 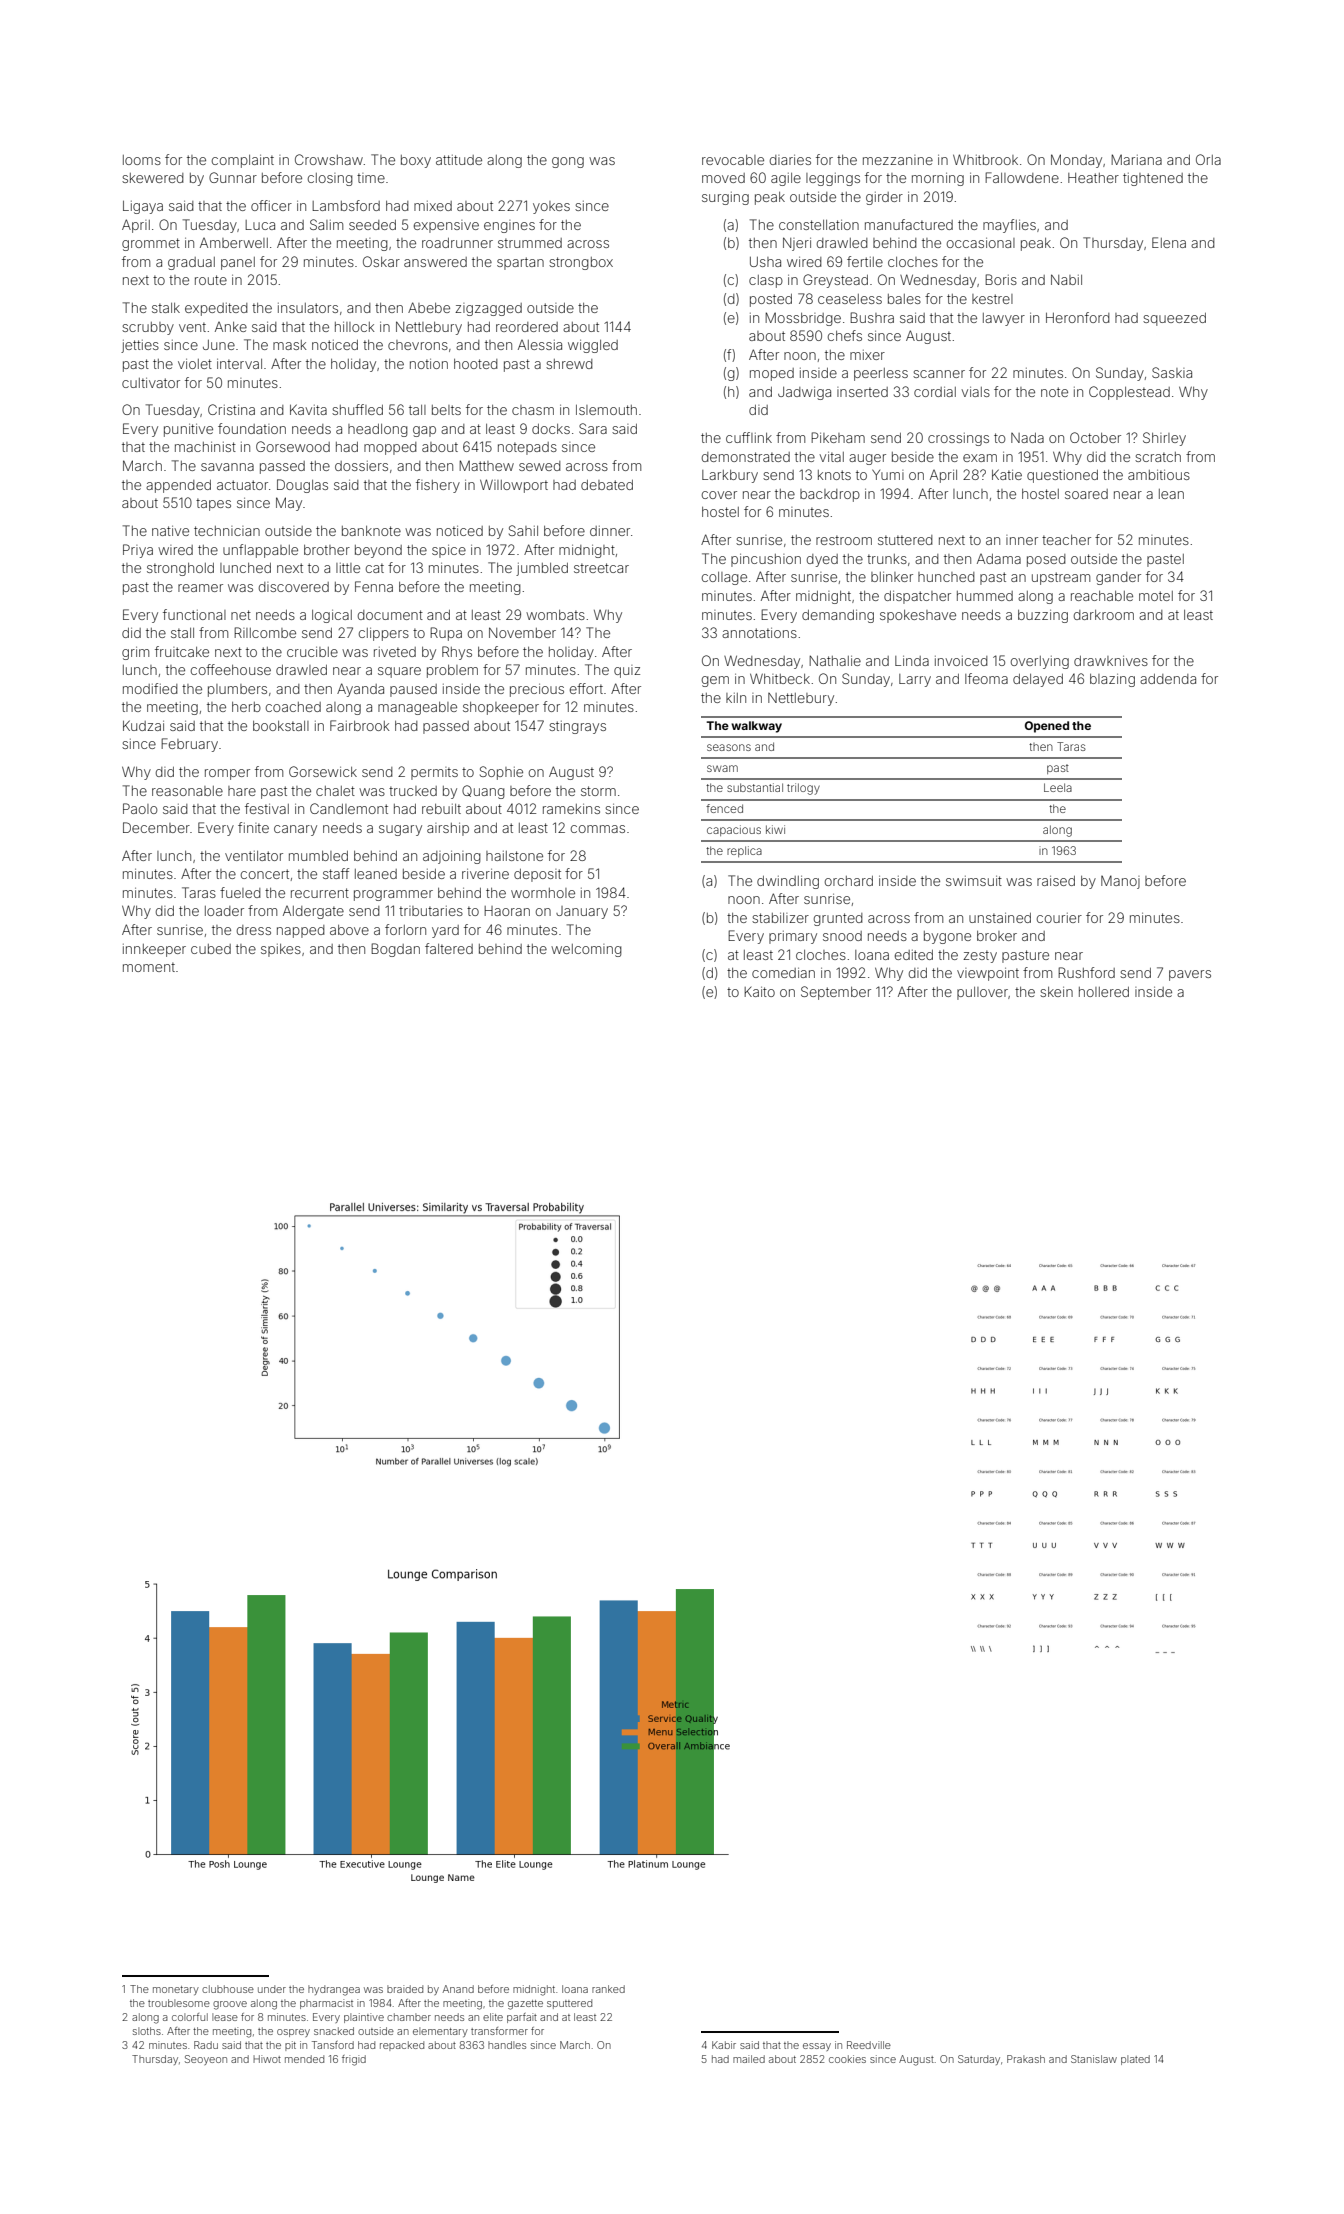 I want to click on pavers, so click(x=1190, y=975).
